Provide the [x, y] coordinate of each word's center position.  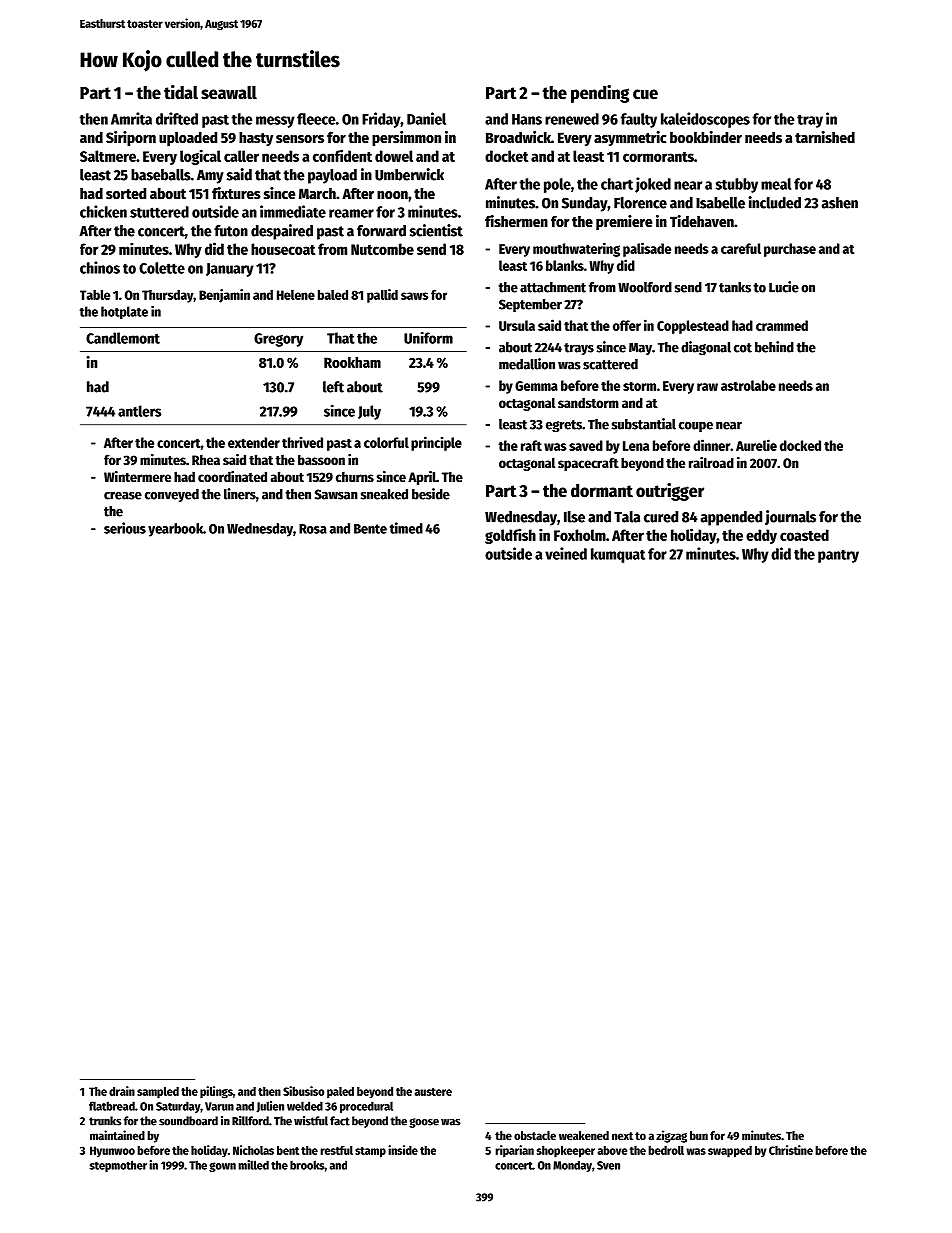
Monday [572, 1166]
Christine [791, 1150]
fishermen [516, 221]
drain [122, 1091]
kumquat [618, 555]
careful [741, 248]
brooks [307, 1165]
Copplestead [693, 327]
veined [566, 553]
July [369, 412]
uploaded [188, 139]
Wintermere [137, 476]
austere [433, 1092]
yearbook [175, 530]
